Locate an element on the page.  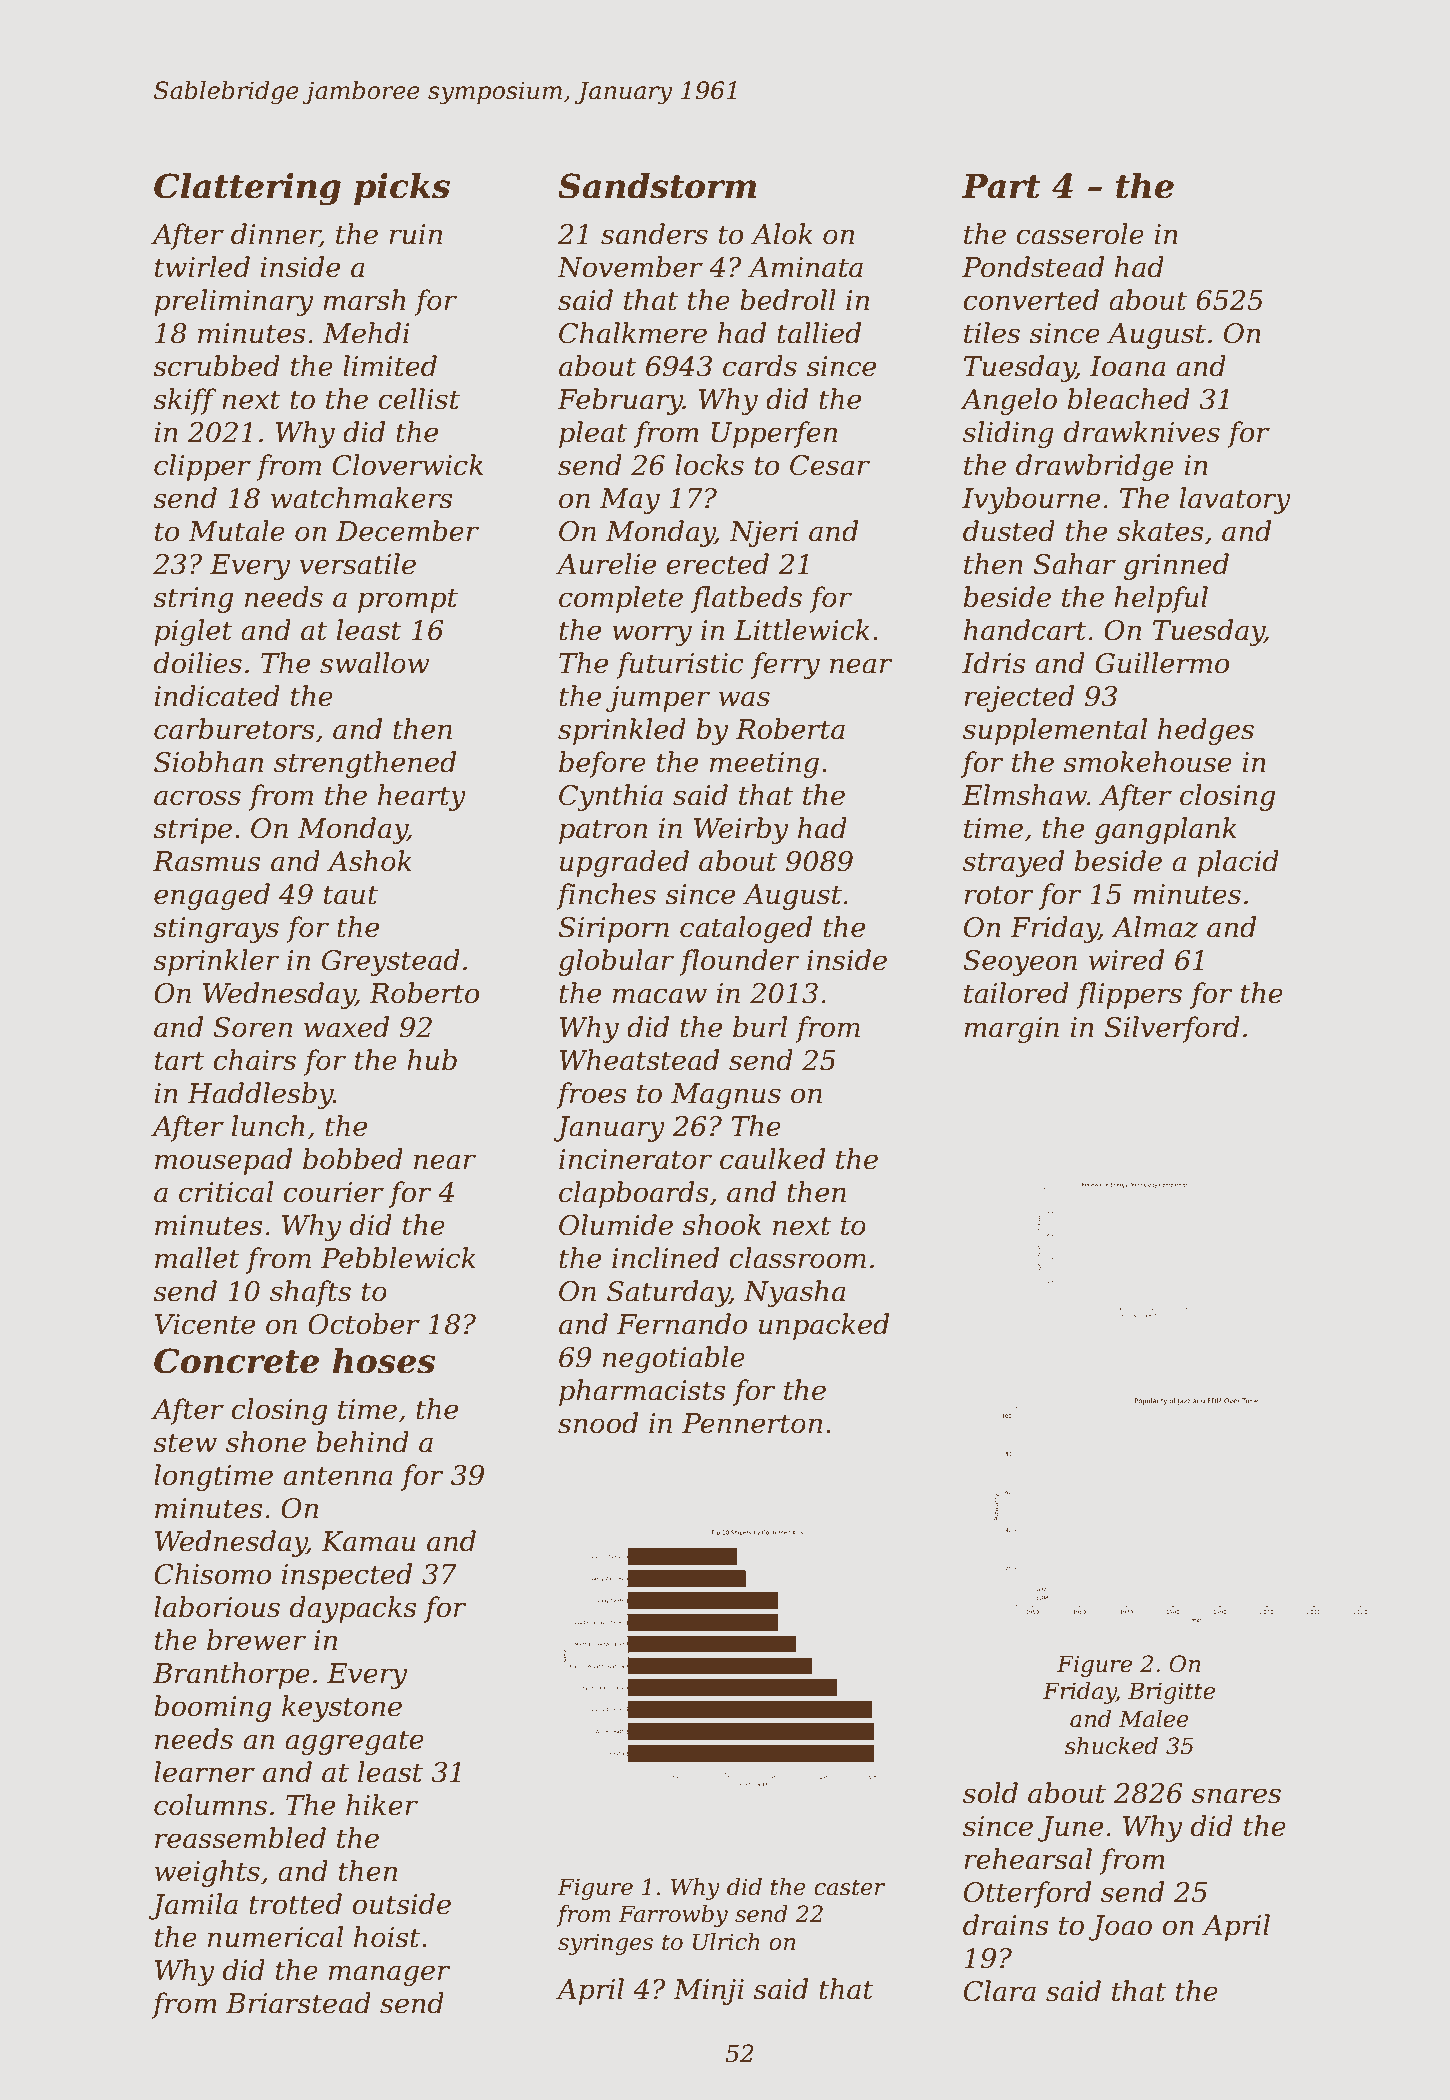
Clara is located at coordinates (1000, 1991).
